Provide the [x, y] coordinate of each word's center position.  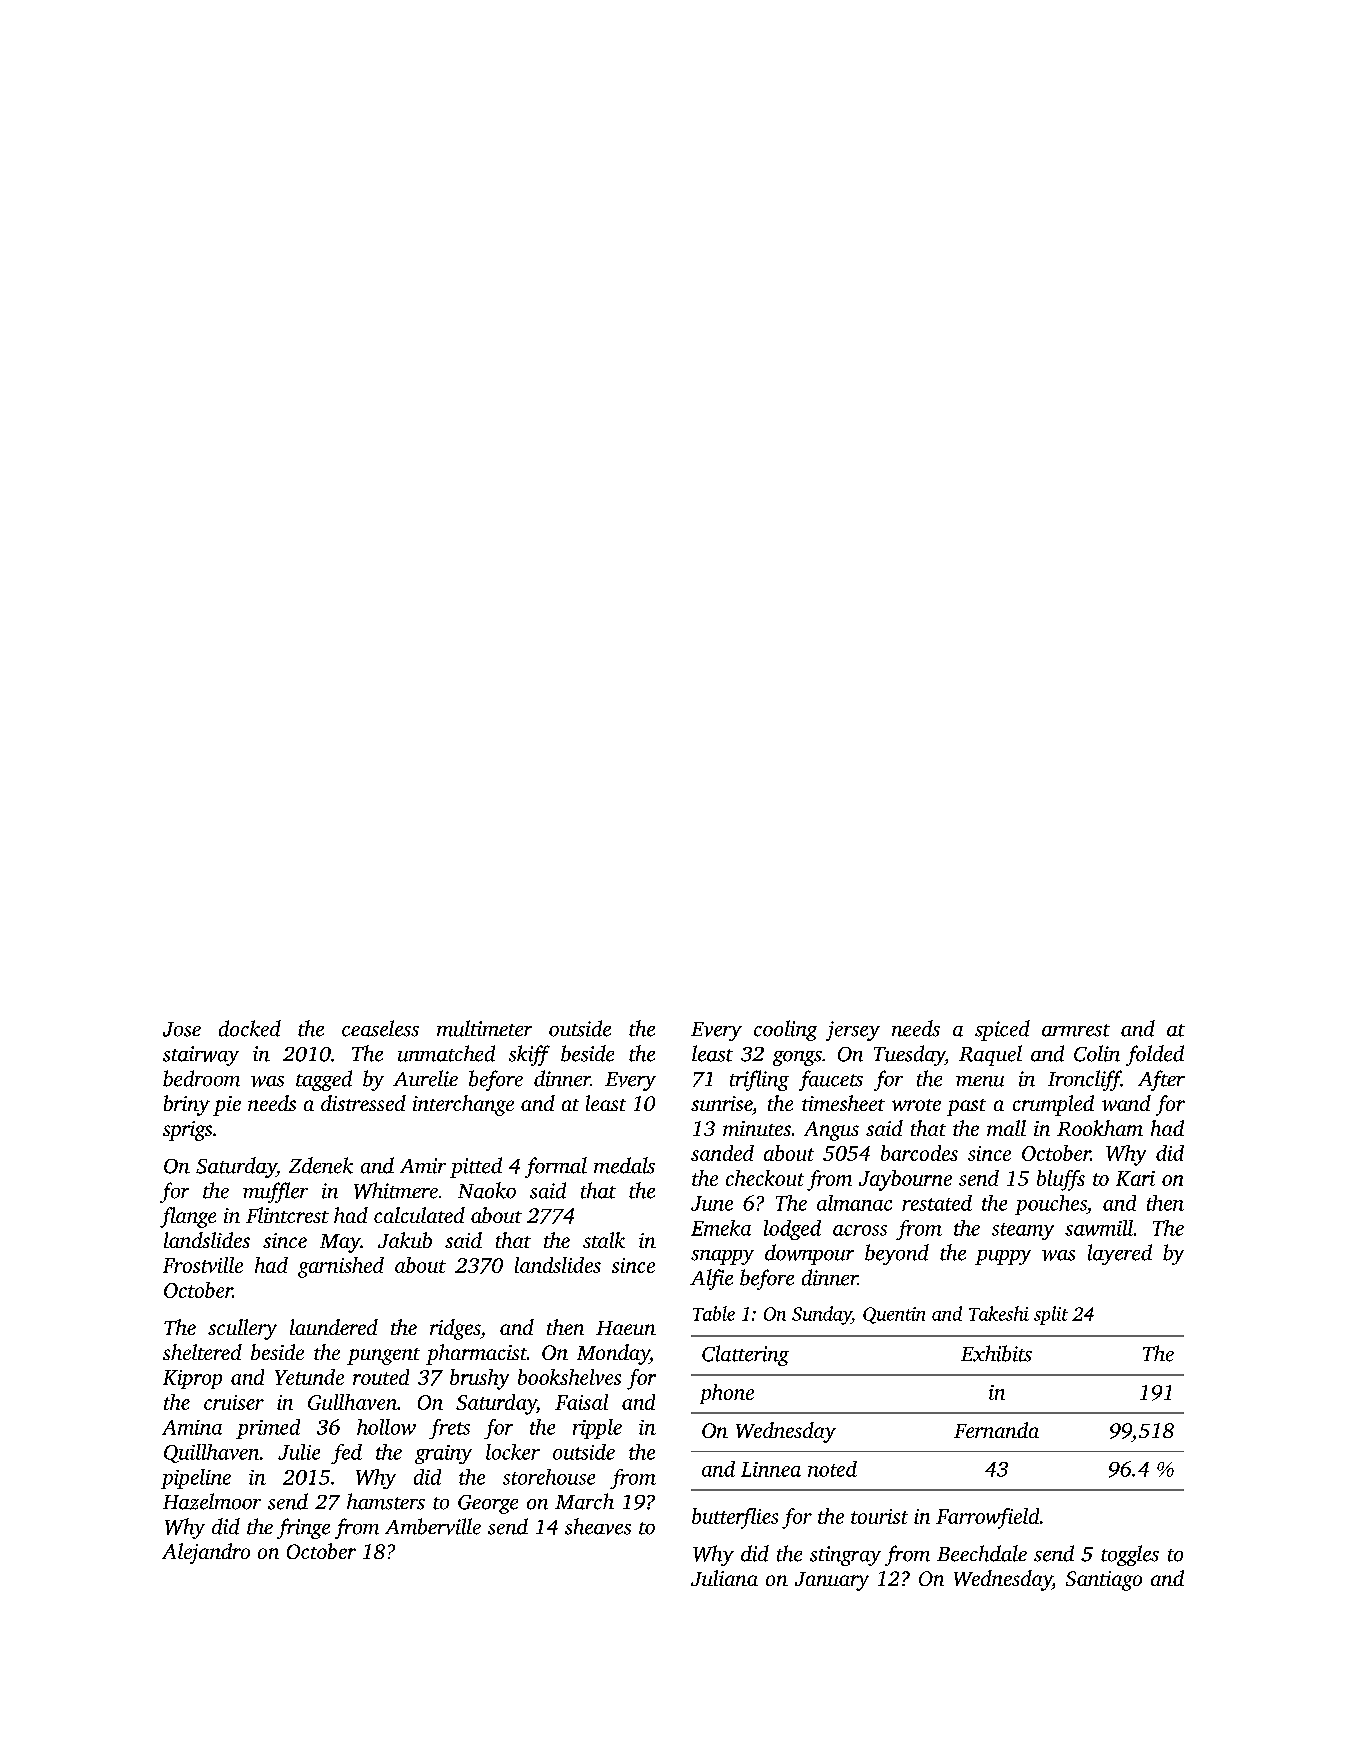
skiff [529, 1055]
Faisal [581, 1402]
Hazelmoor [212, 1501]
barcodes [919, 1153]
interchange [463, 1105]
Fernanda [996, 1430]
